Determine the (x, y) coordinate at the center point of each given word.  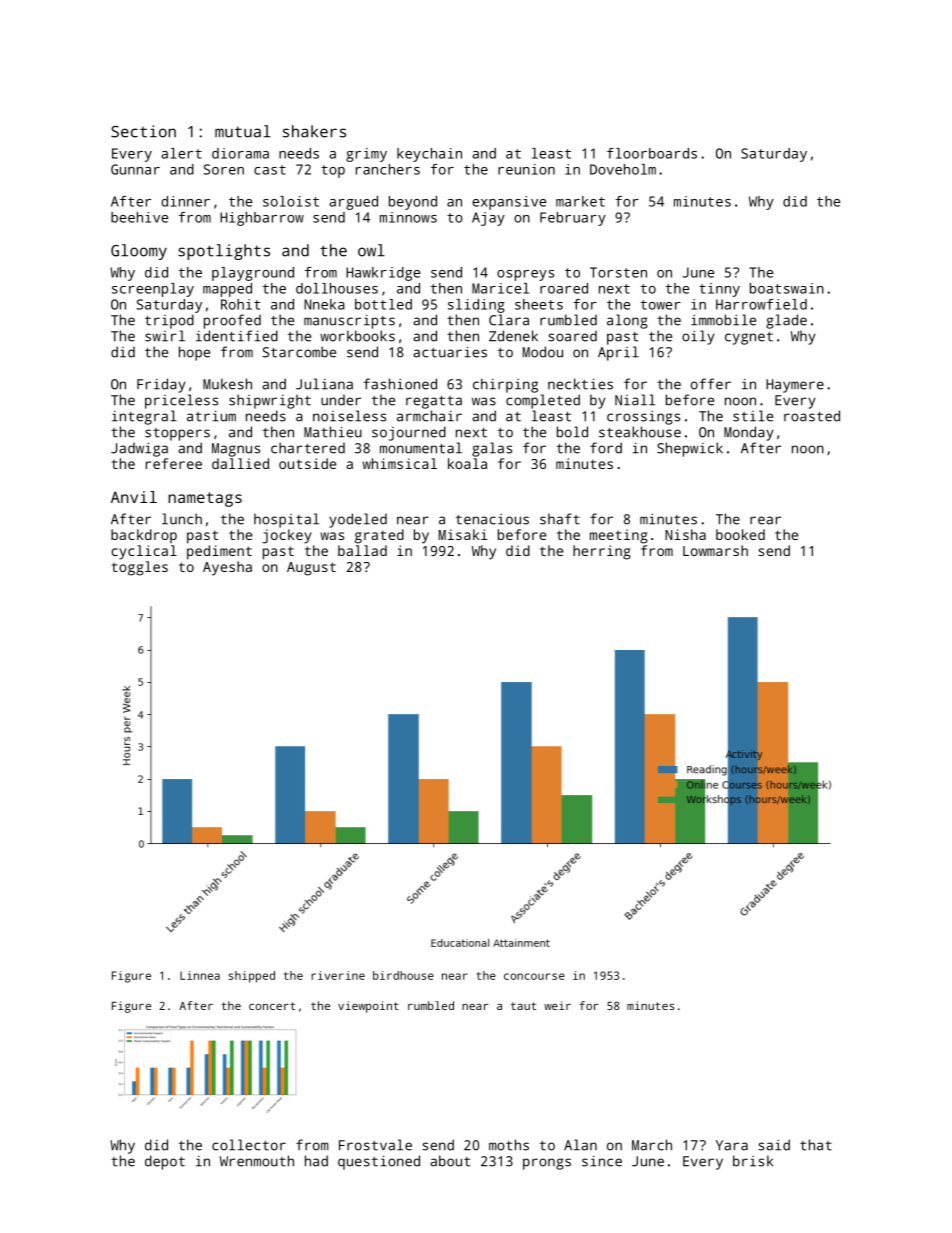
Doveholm (623, 169)
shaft (560, 519)
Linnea (200, 975)
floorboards (652, 153)
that (816, 1145)
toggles (140, 568)
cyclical (144, 552)
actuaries (450, 352)
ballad (362, 550)
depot (165, 1162)
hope (194, 353)
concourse (534, 976)
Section (143, 131)
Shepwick (690, 449)
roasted (812, 416)
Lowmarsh (715, 550)
